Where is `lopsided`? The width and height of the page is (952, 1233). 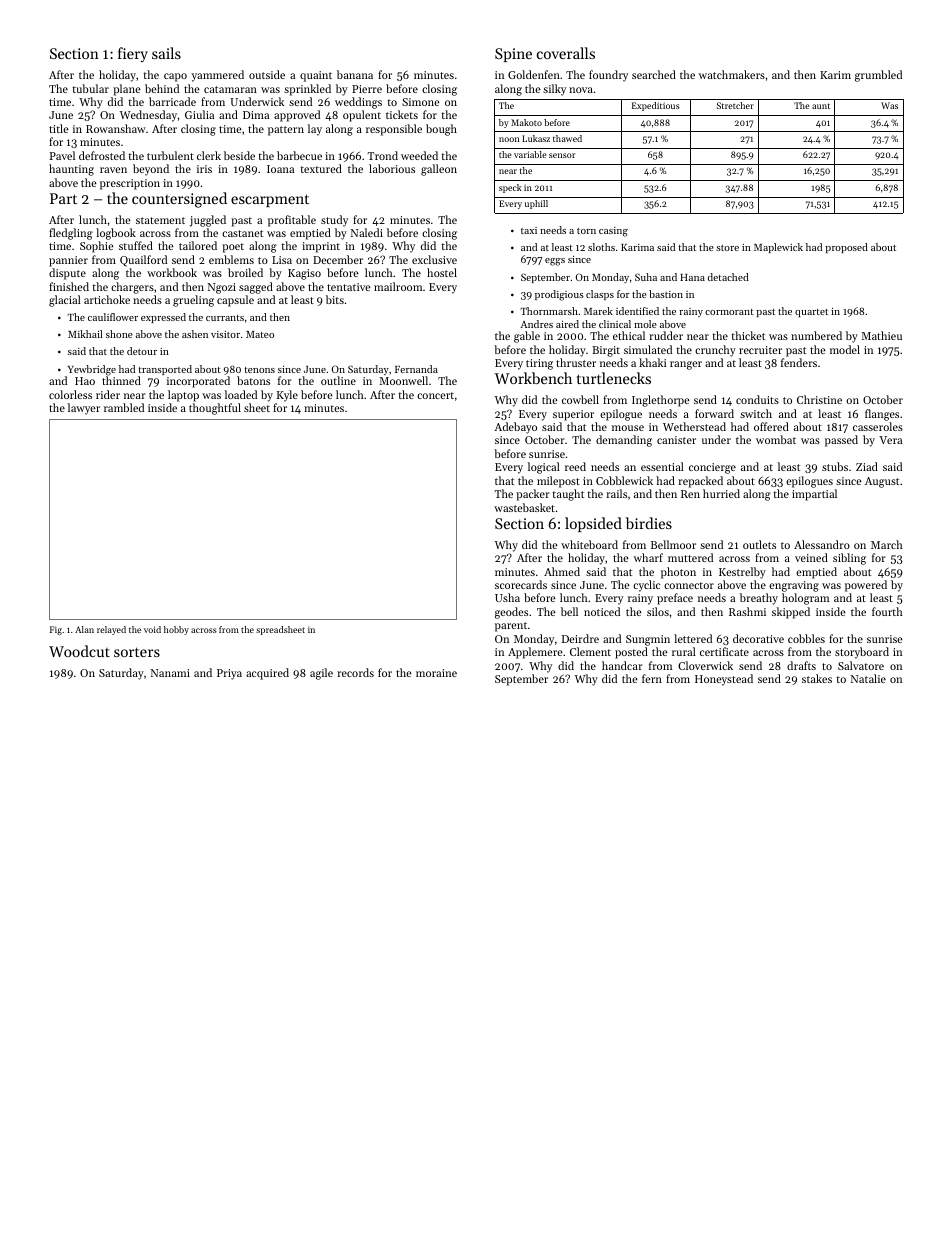
lopsided is located at coordinates (593, 524).
